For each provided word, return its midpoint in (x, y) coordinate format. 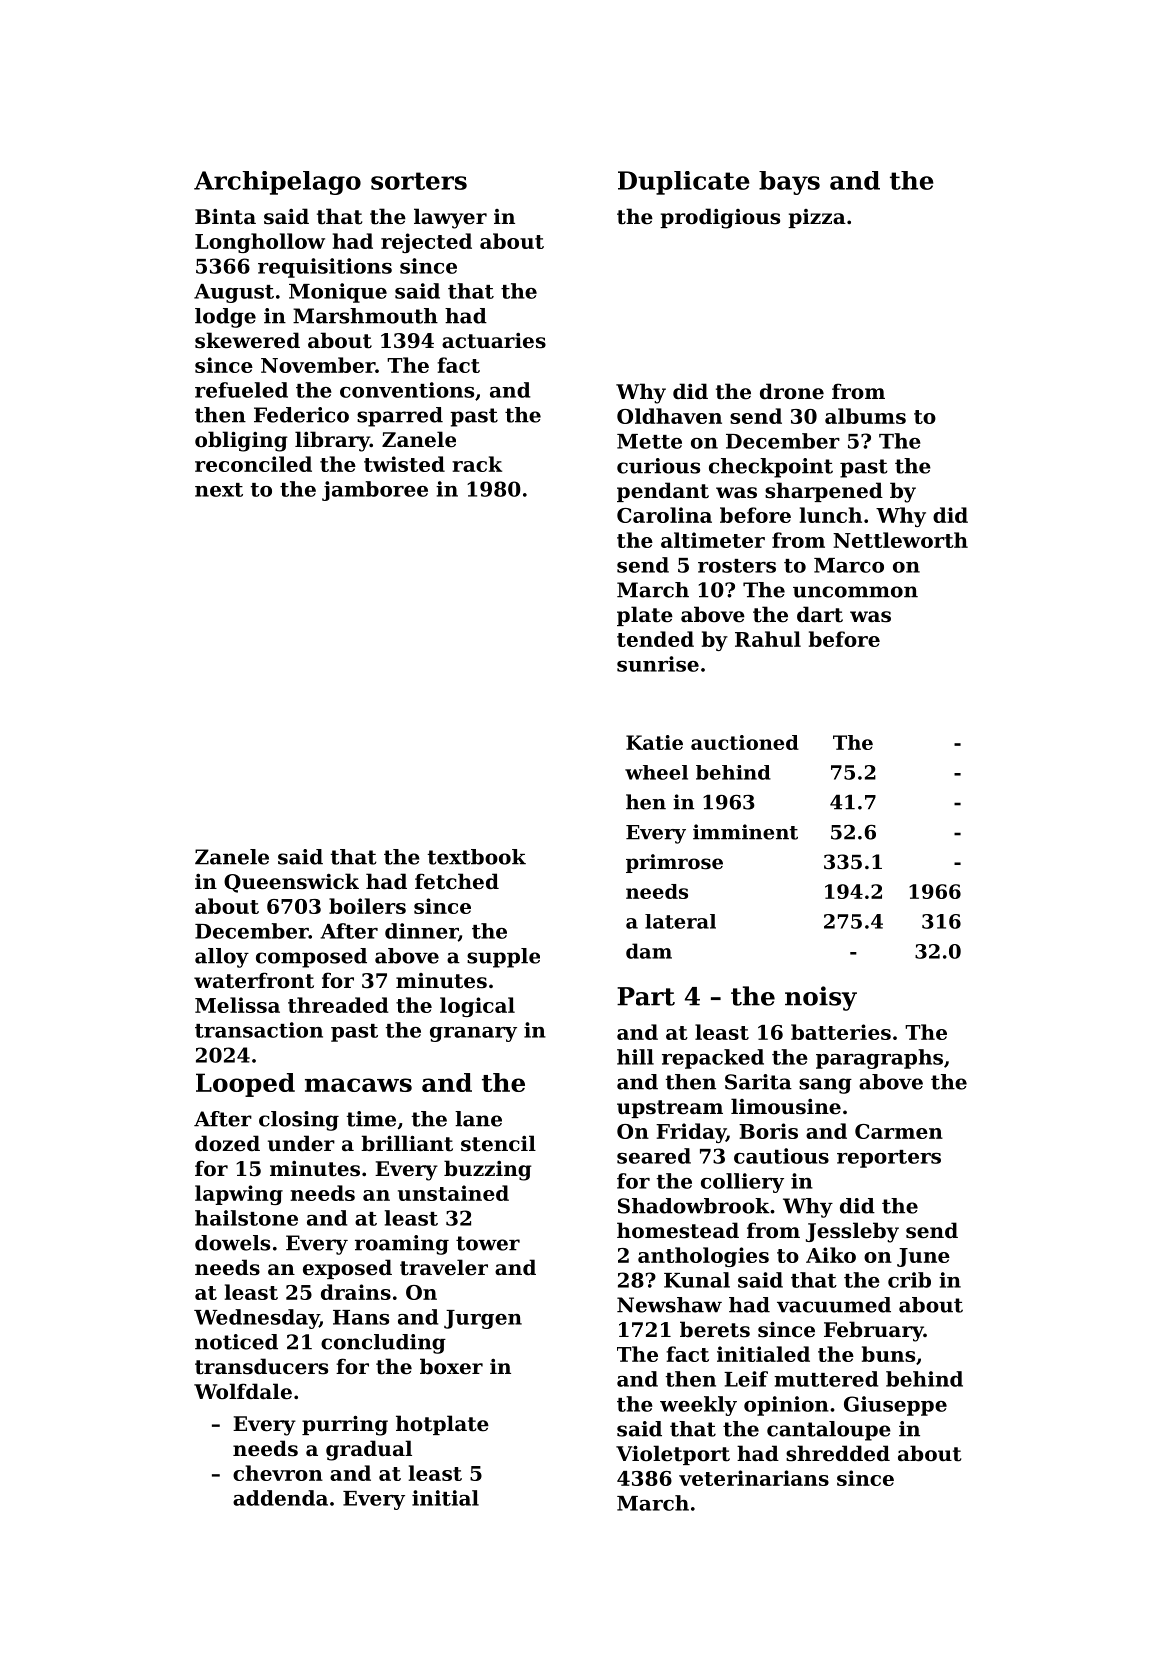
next (219, 490)
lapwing (239, 1195)
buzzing (488, 1170)
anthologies (703, 1257)
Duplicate (684, 183)
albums (865, 416)
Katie (654, 742)
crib (909, 1280)
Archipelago (277, 183)
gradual (369, 1450)
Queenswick (291, 883)
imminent (745, 832)
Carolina (664, 515)
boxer (451, 1366)
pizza (817, 218)
